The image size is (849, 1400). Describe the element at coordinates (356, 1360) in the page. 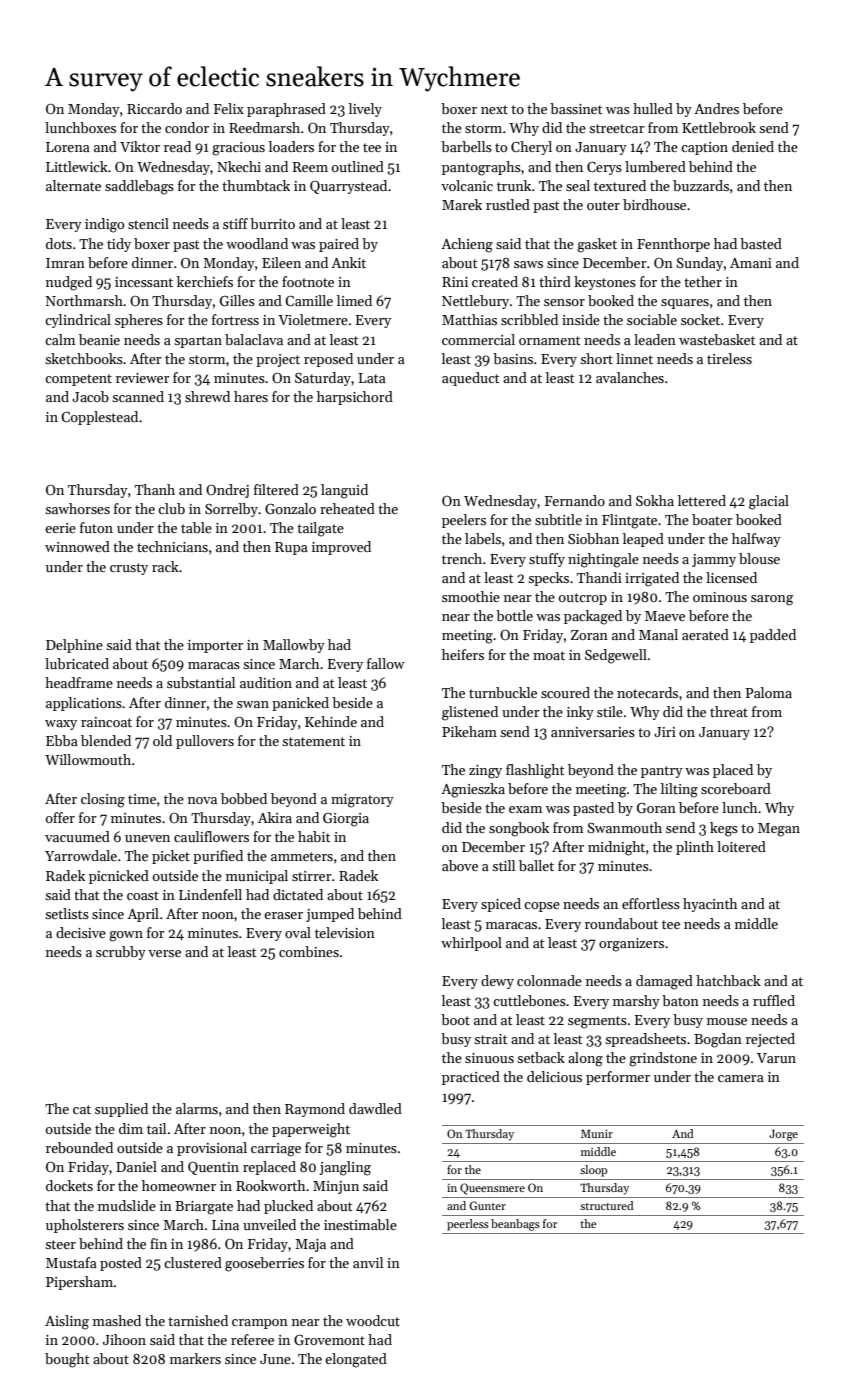

I see `elongated` at that location.
